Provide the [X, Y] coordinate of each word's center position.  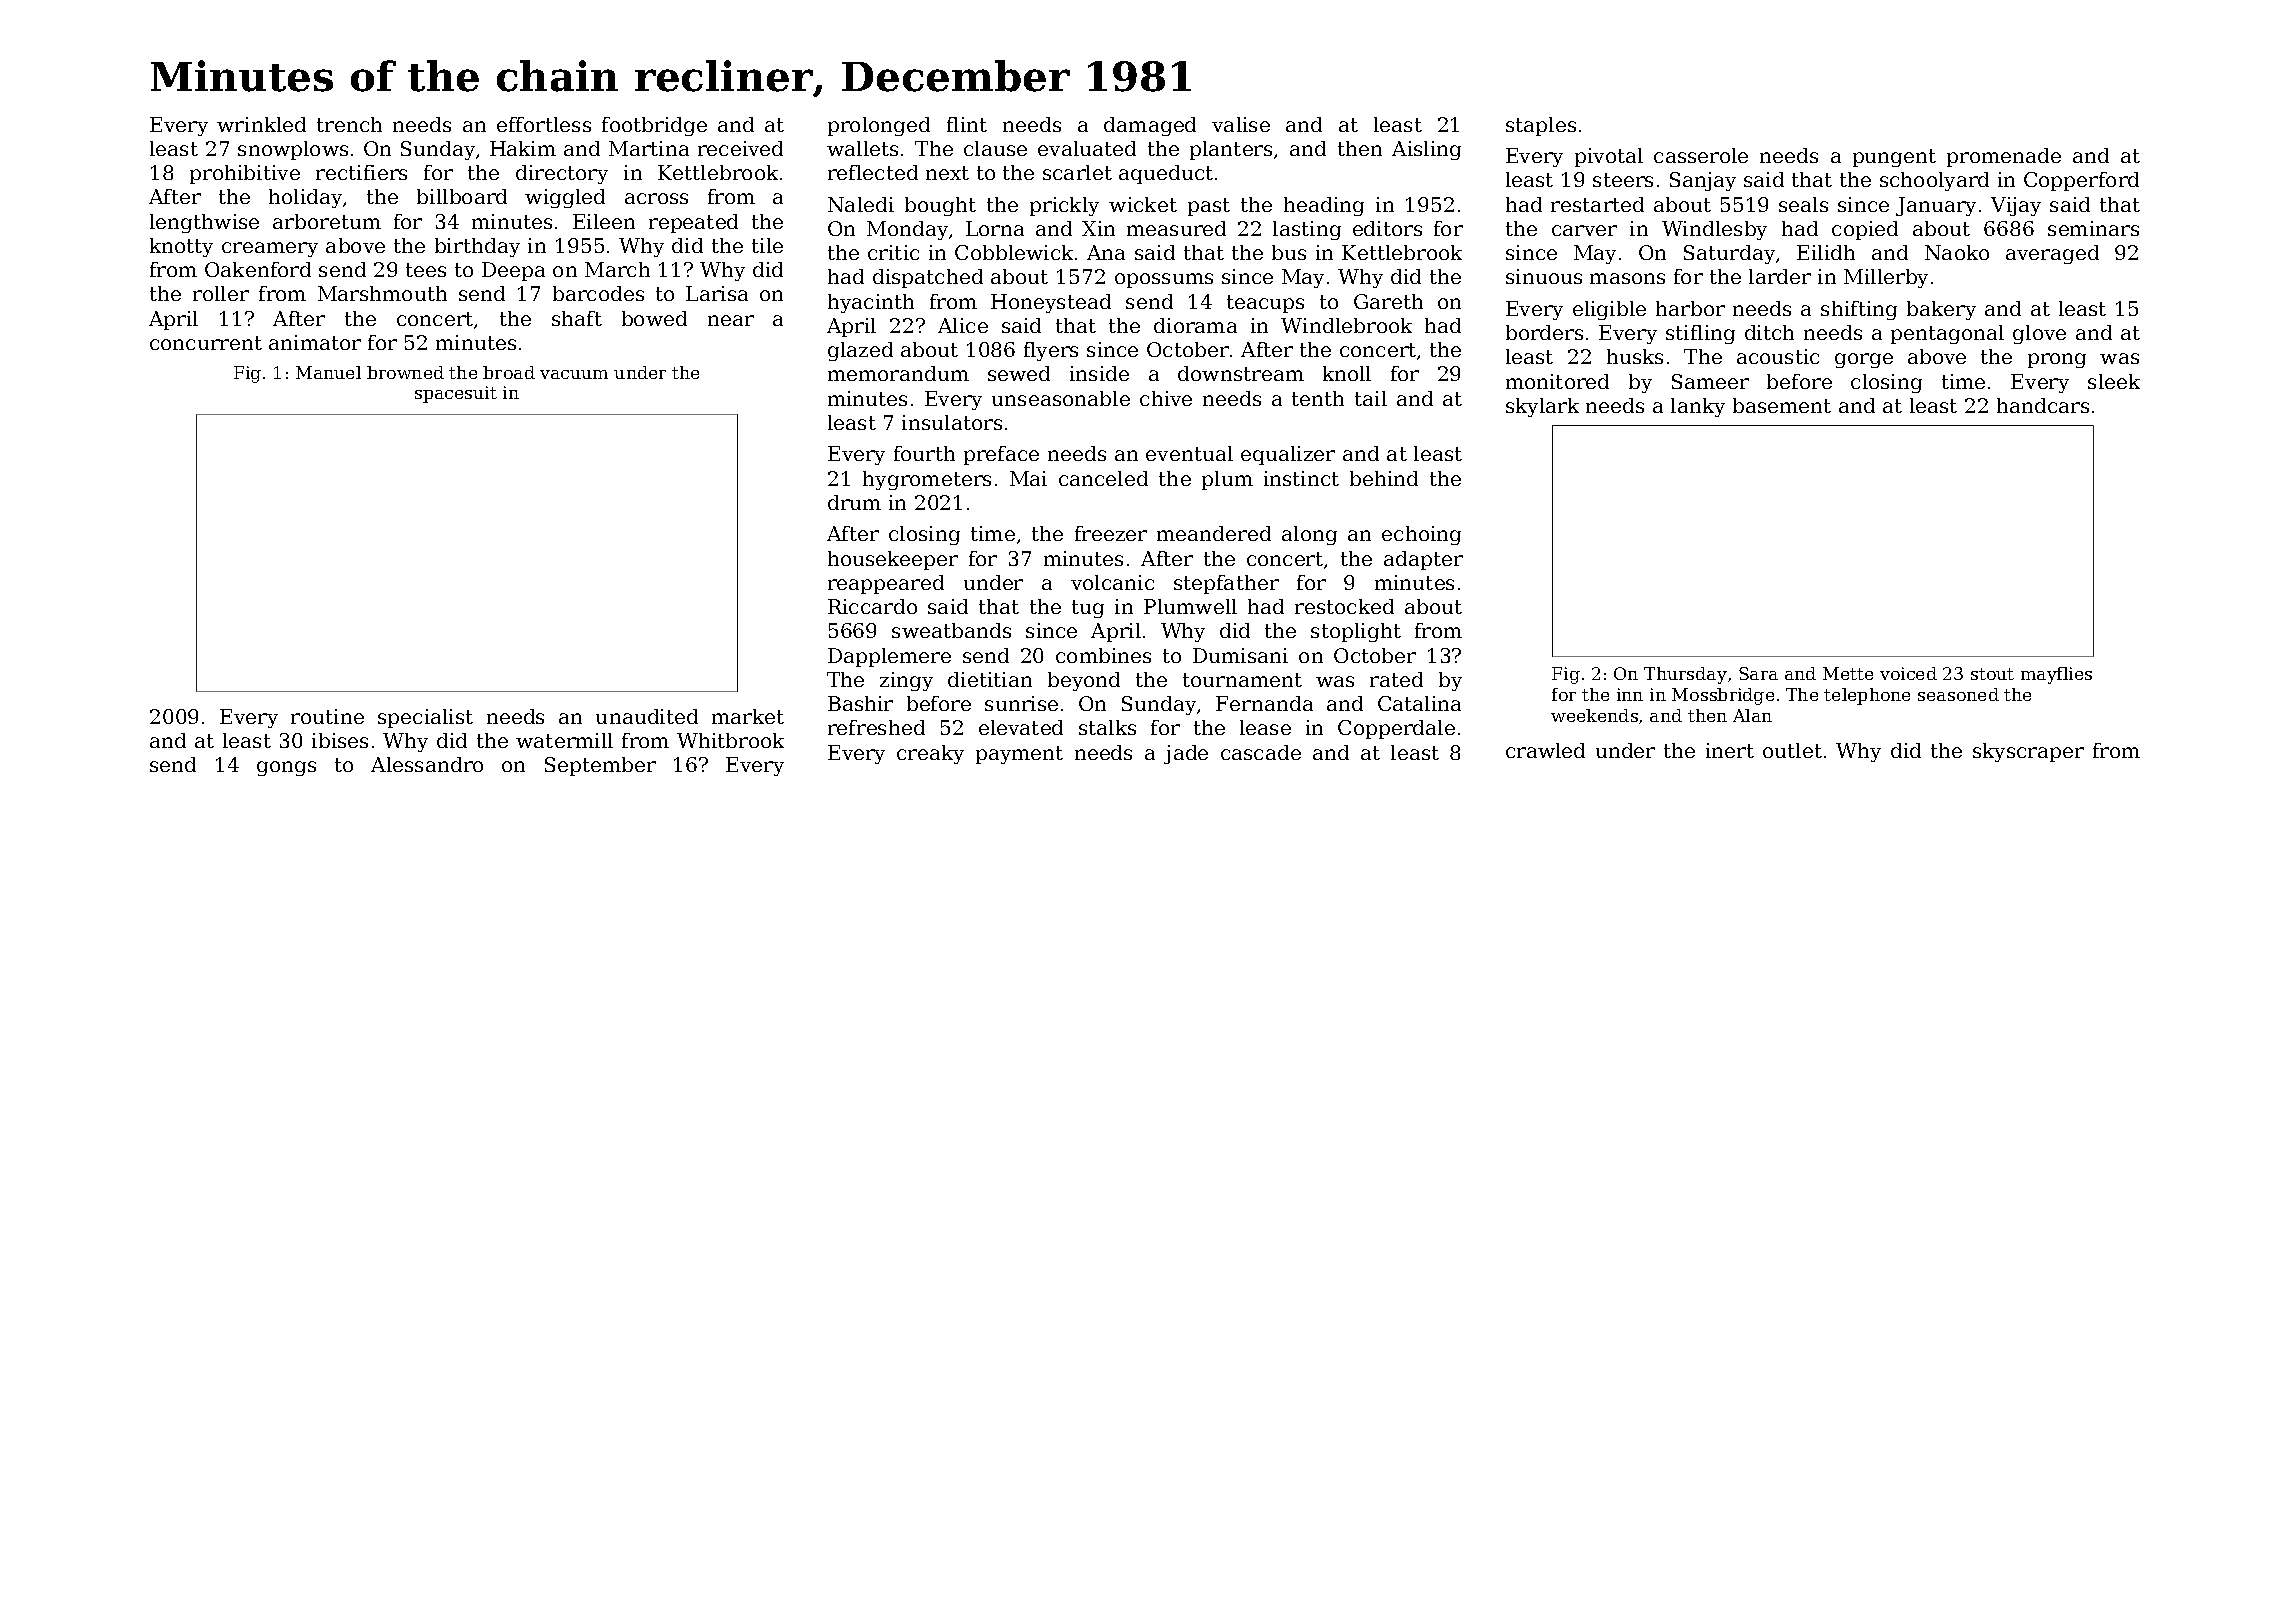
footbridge [654, 126]
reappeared [886, 584]
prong [2057, 360]
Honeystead [1051, 303]
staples [1541, 126]
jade [1186, 754]
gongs [286, 768]
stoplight [1356, 632]
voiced [1908, 673]
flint [967, 124]
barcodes [598, 293]
